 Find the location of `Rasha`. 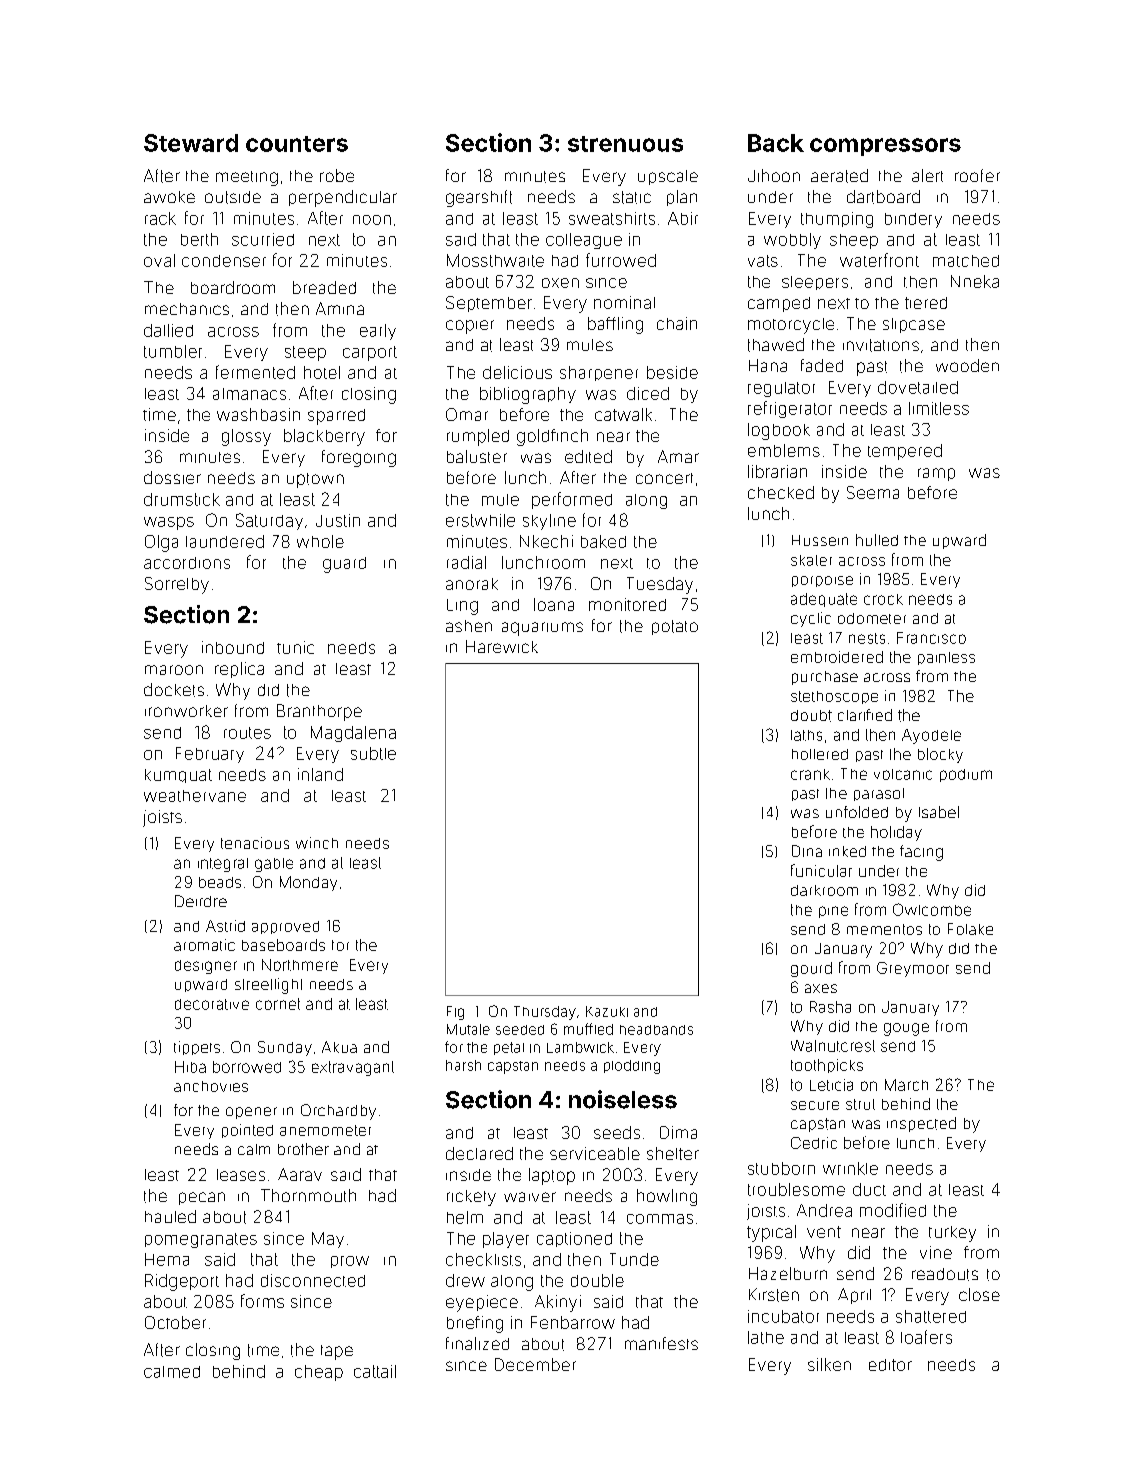

Rasha is located at coordinates (830, 1007).
